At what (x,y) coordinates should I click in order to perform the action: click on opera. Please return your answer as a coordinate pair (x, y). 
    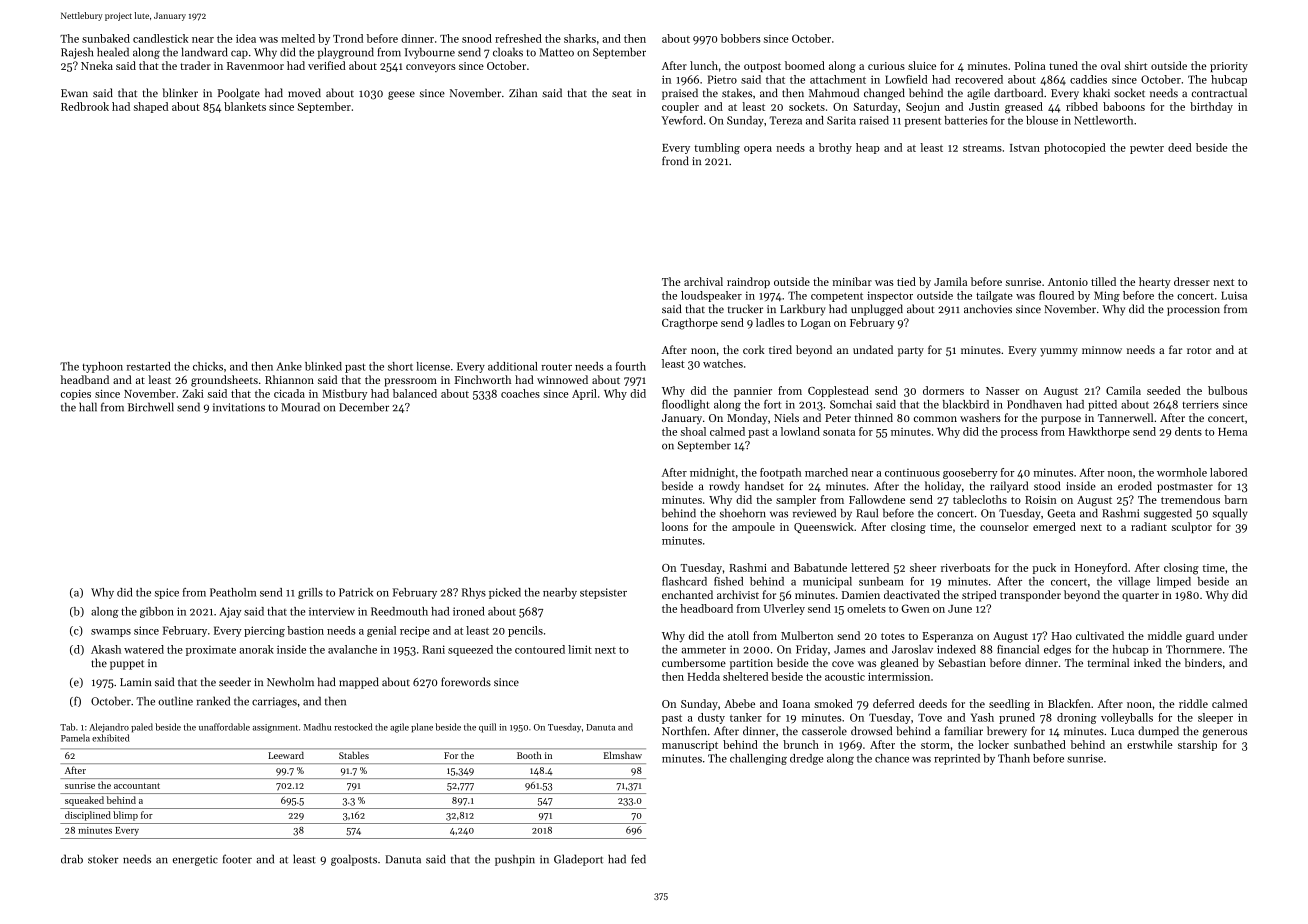
    Looking at the image, I should click on (758, 150).
